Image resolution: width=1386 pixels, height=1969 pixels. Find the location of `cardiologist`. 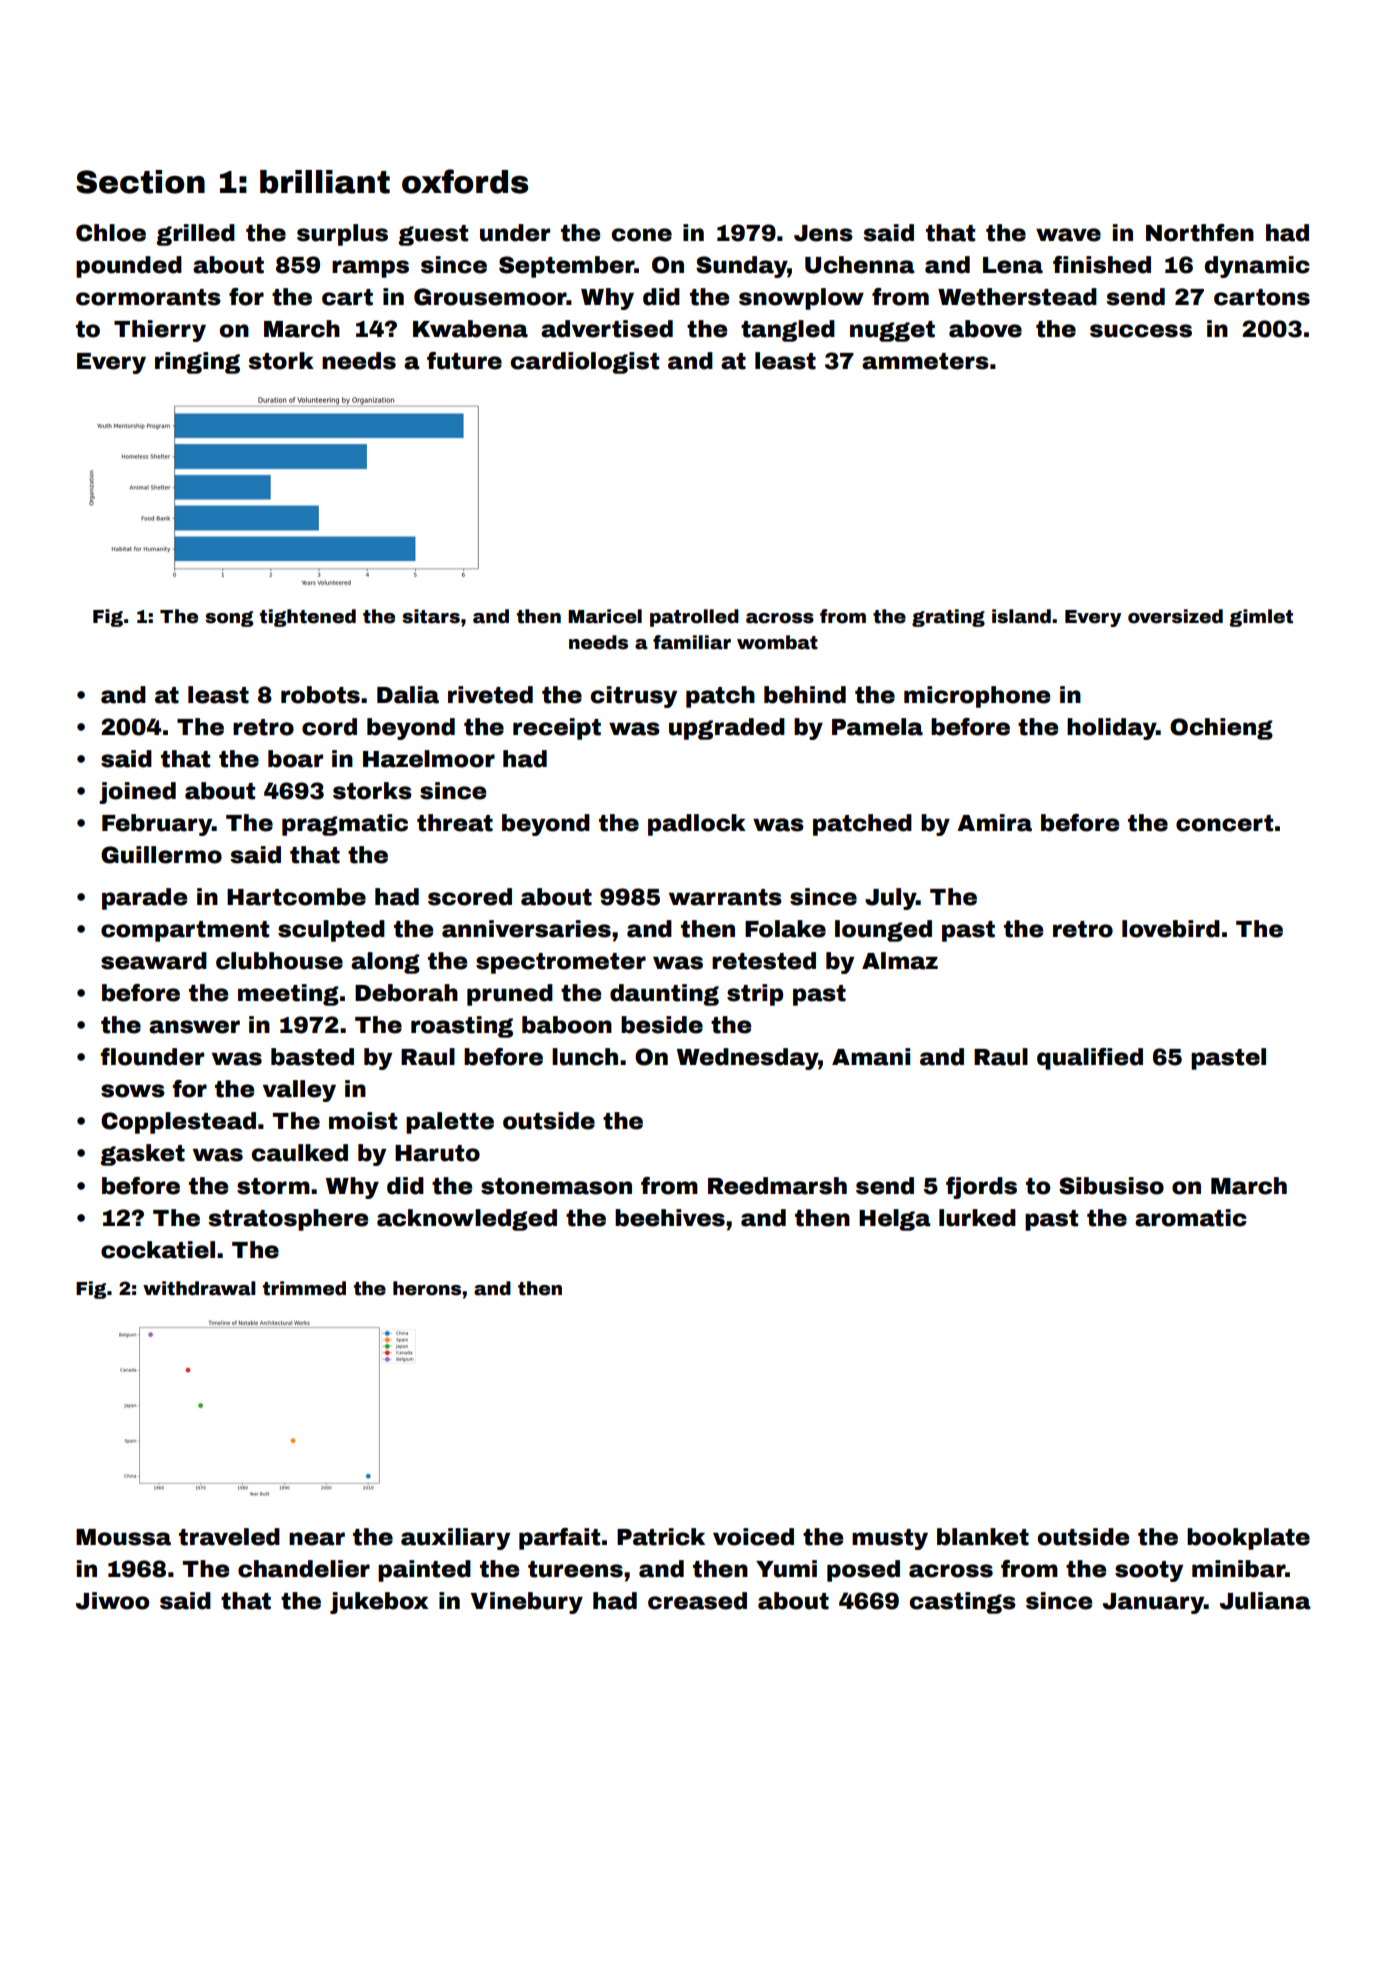

cardiologist is located at coordinates (585, 363).
